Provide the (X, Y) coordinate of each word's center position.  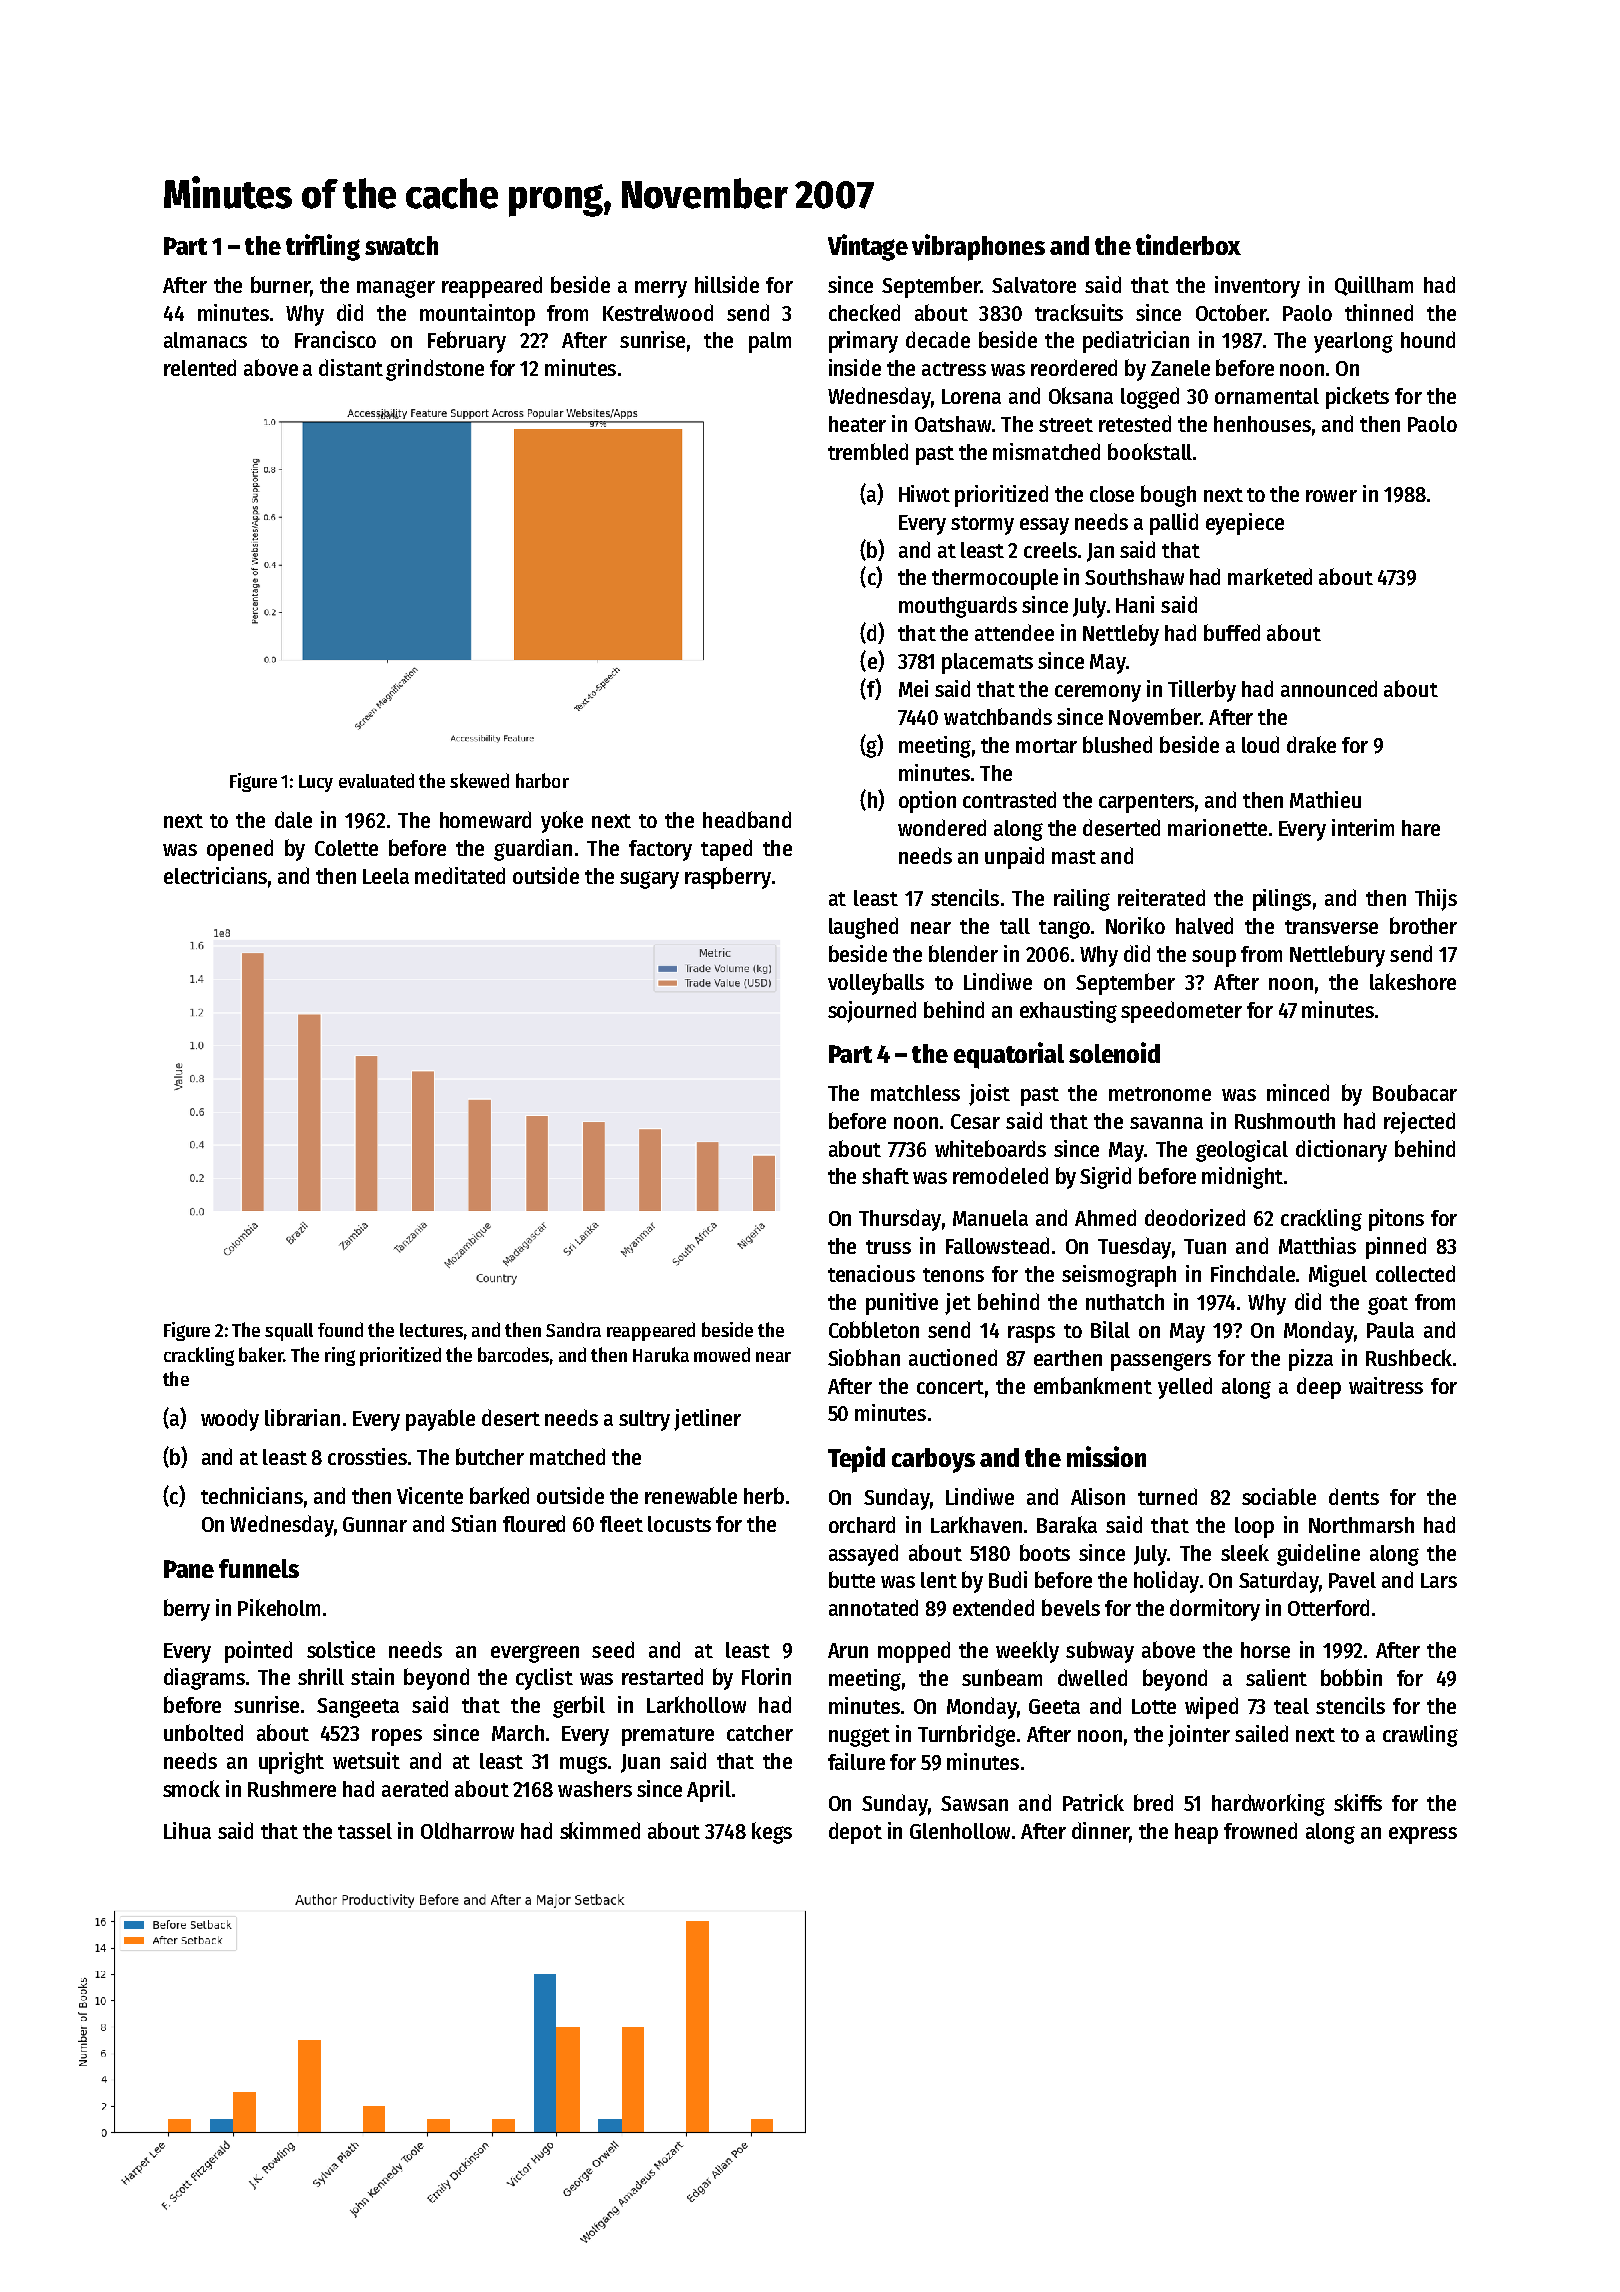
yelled (1185, 1388)
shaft (885, 1176)
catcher (760, 1733)
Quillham (1374, 286)
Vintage (868, 247)
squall (289, 1332)
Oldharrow (467, 1830)
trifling (323, 247)
